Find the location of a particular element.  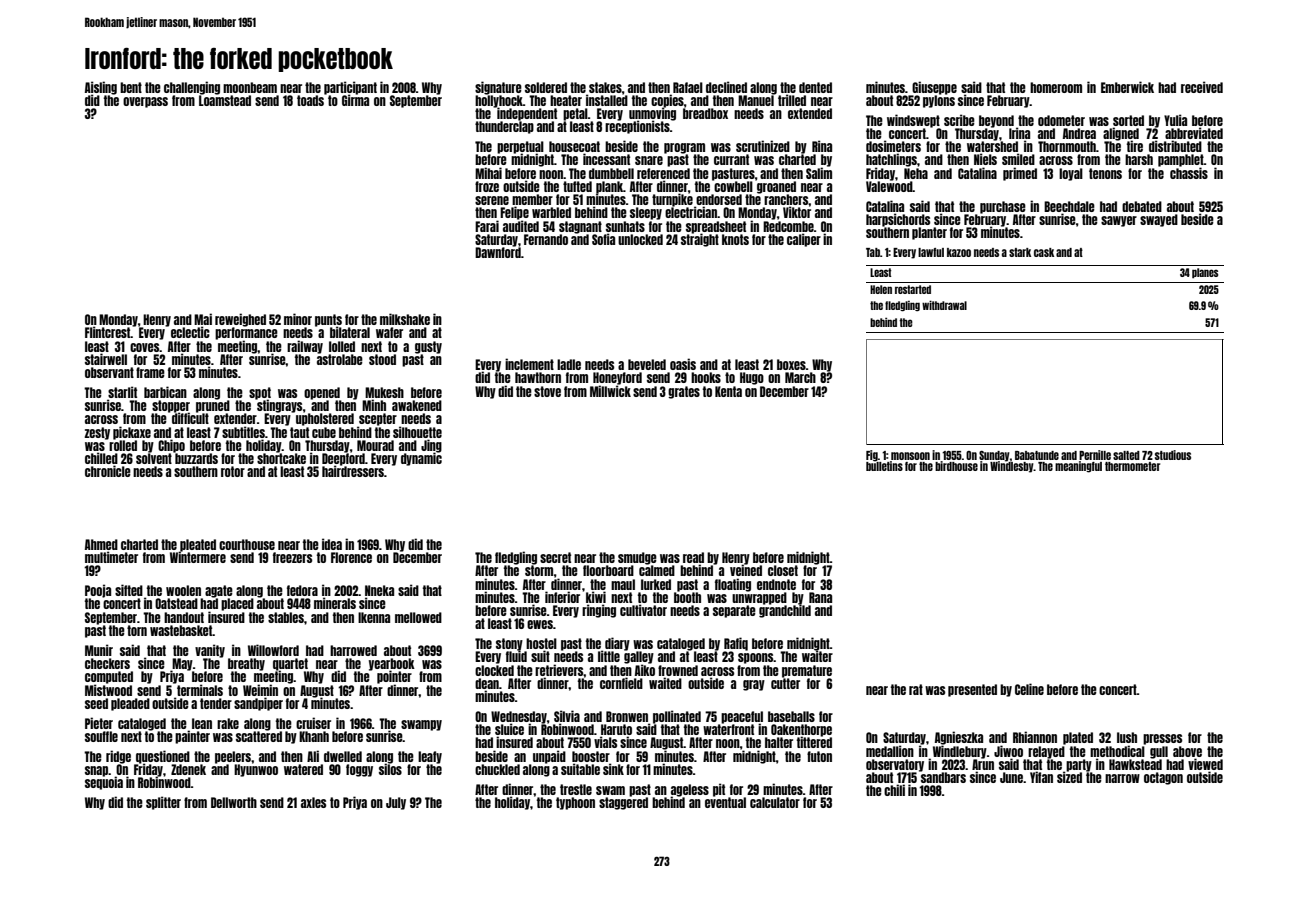

closet is located at coordinates (783, 570).
